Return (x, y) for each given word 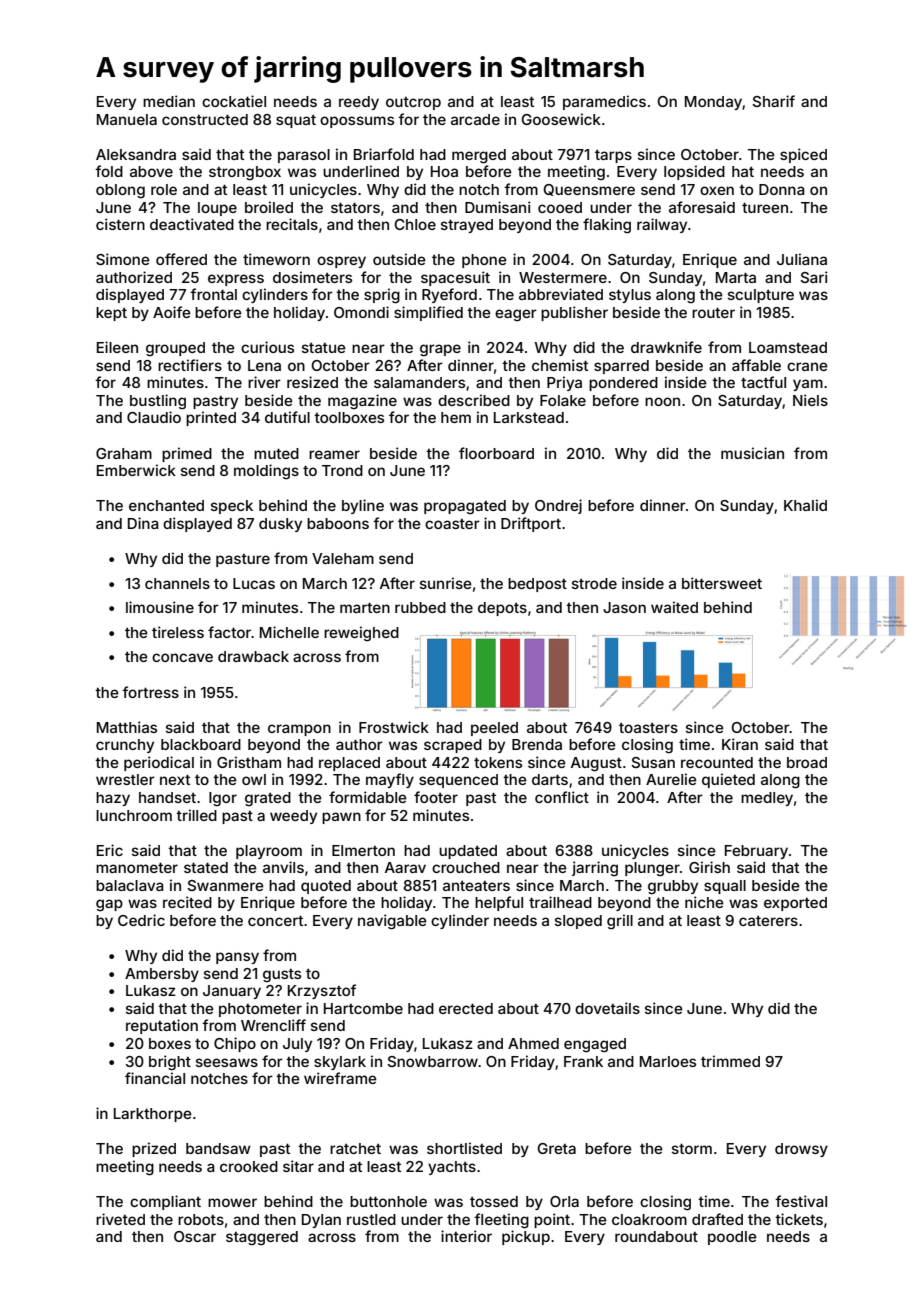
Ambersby (162, 975)
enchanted (166, 505)
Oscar (195, 1236)
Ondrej (558, 506)
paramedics (604, 102)
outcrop (413, 103)
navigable (392, 922)
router (713, 312)
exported (795, 904)
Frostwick (394, 727)
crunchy (125, 746)
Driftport (531, 524)
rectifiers (190, 365)
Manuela (127, 119)
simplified (428, 313)
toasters (648, 728)
